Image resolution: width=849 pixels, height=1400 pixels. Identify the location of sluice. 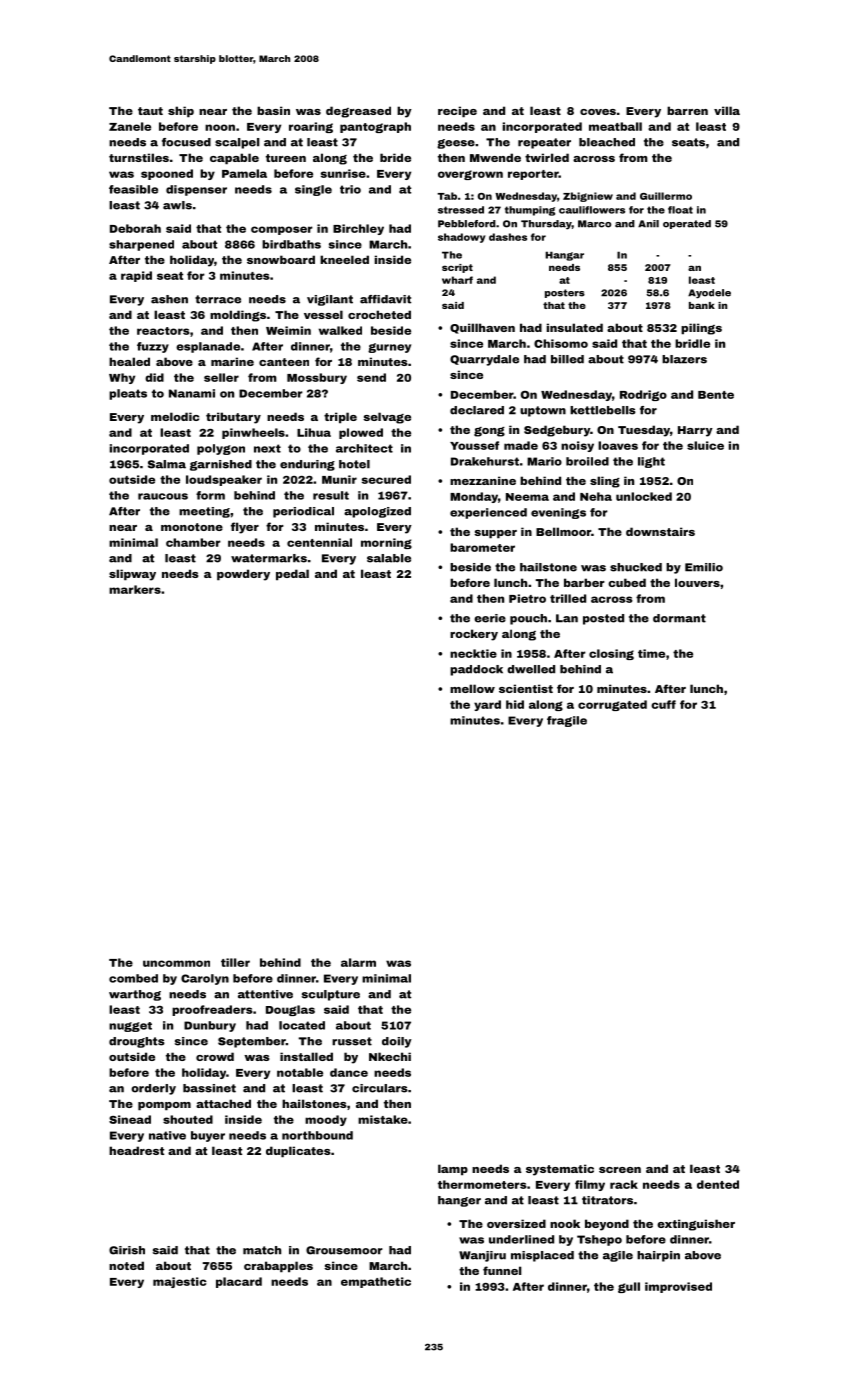
(705, 445).
